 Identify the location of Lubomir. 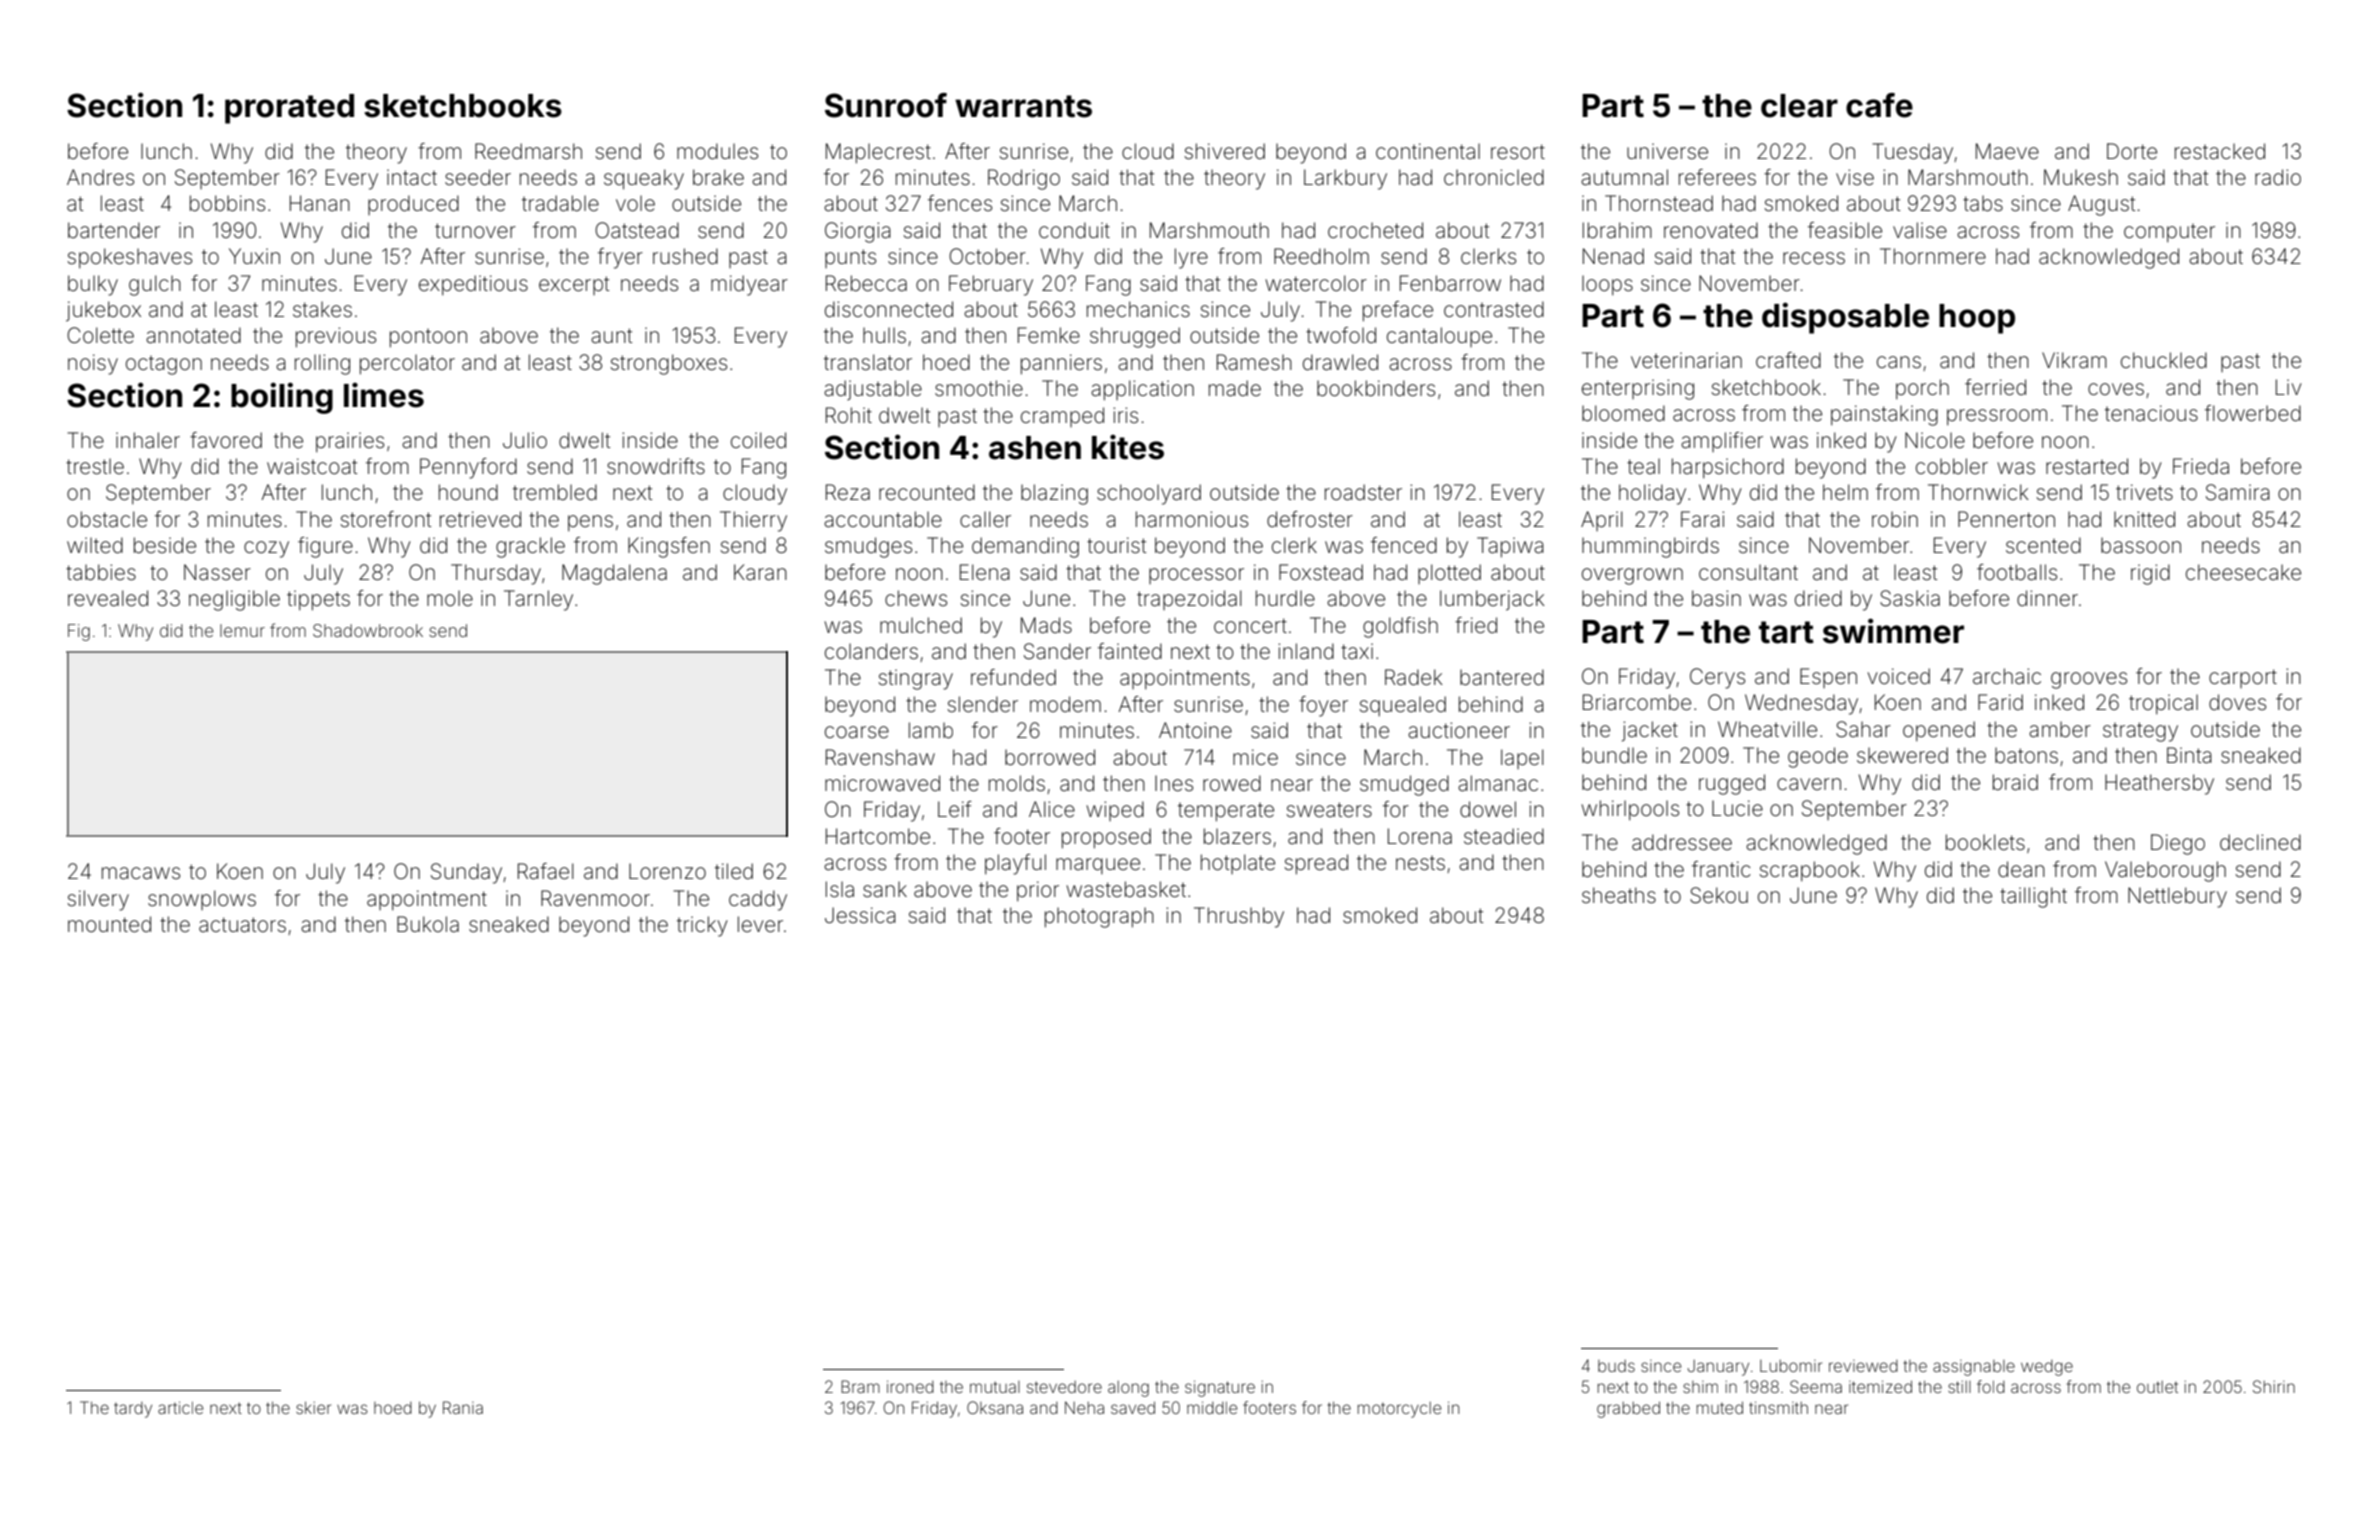
(1791, 1366).
